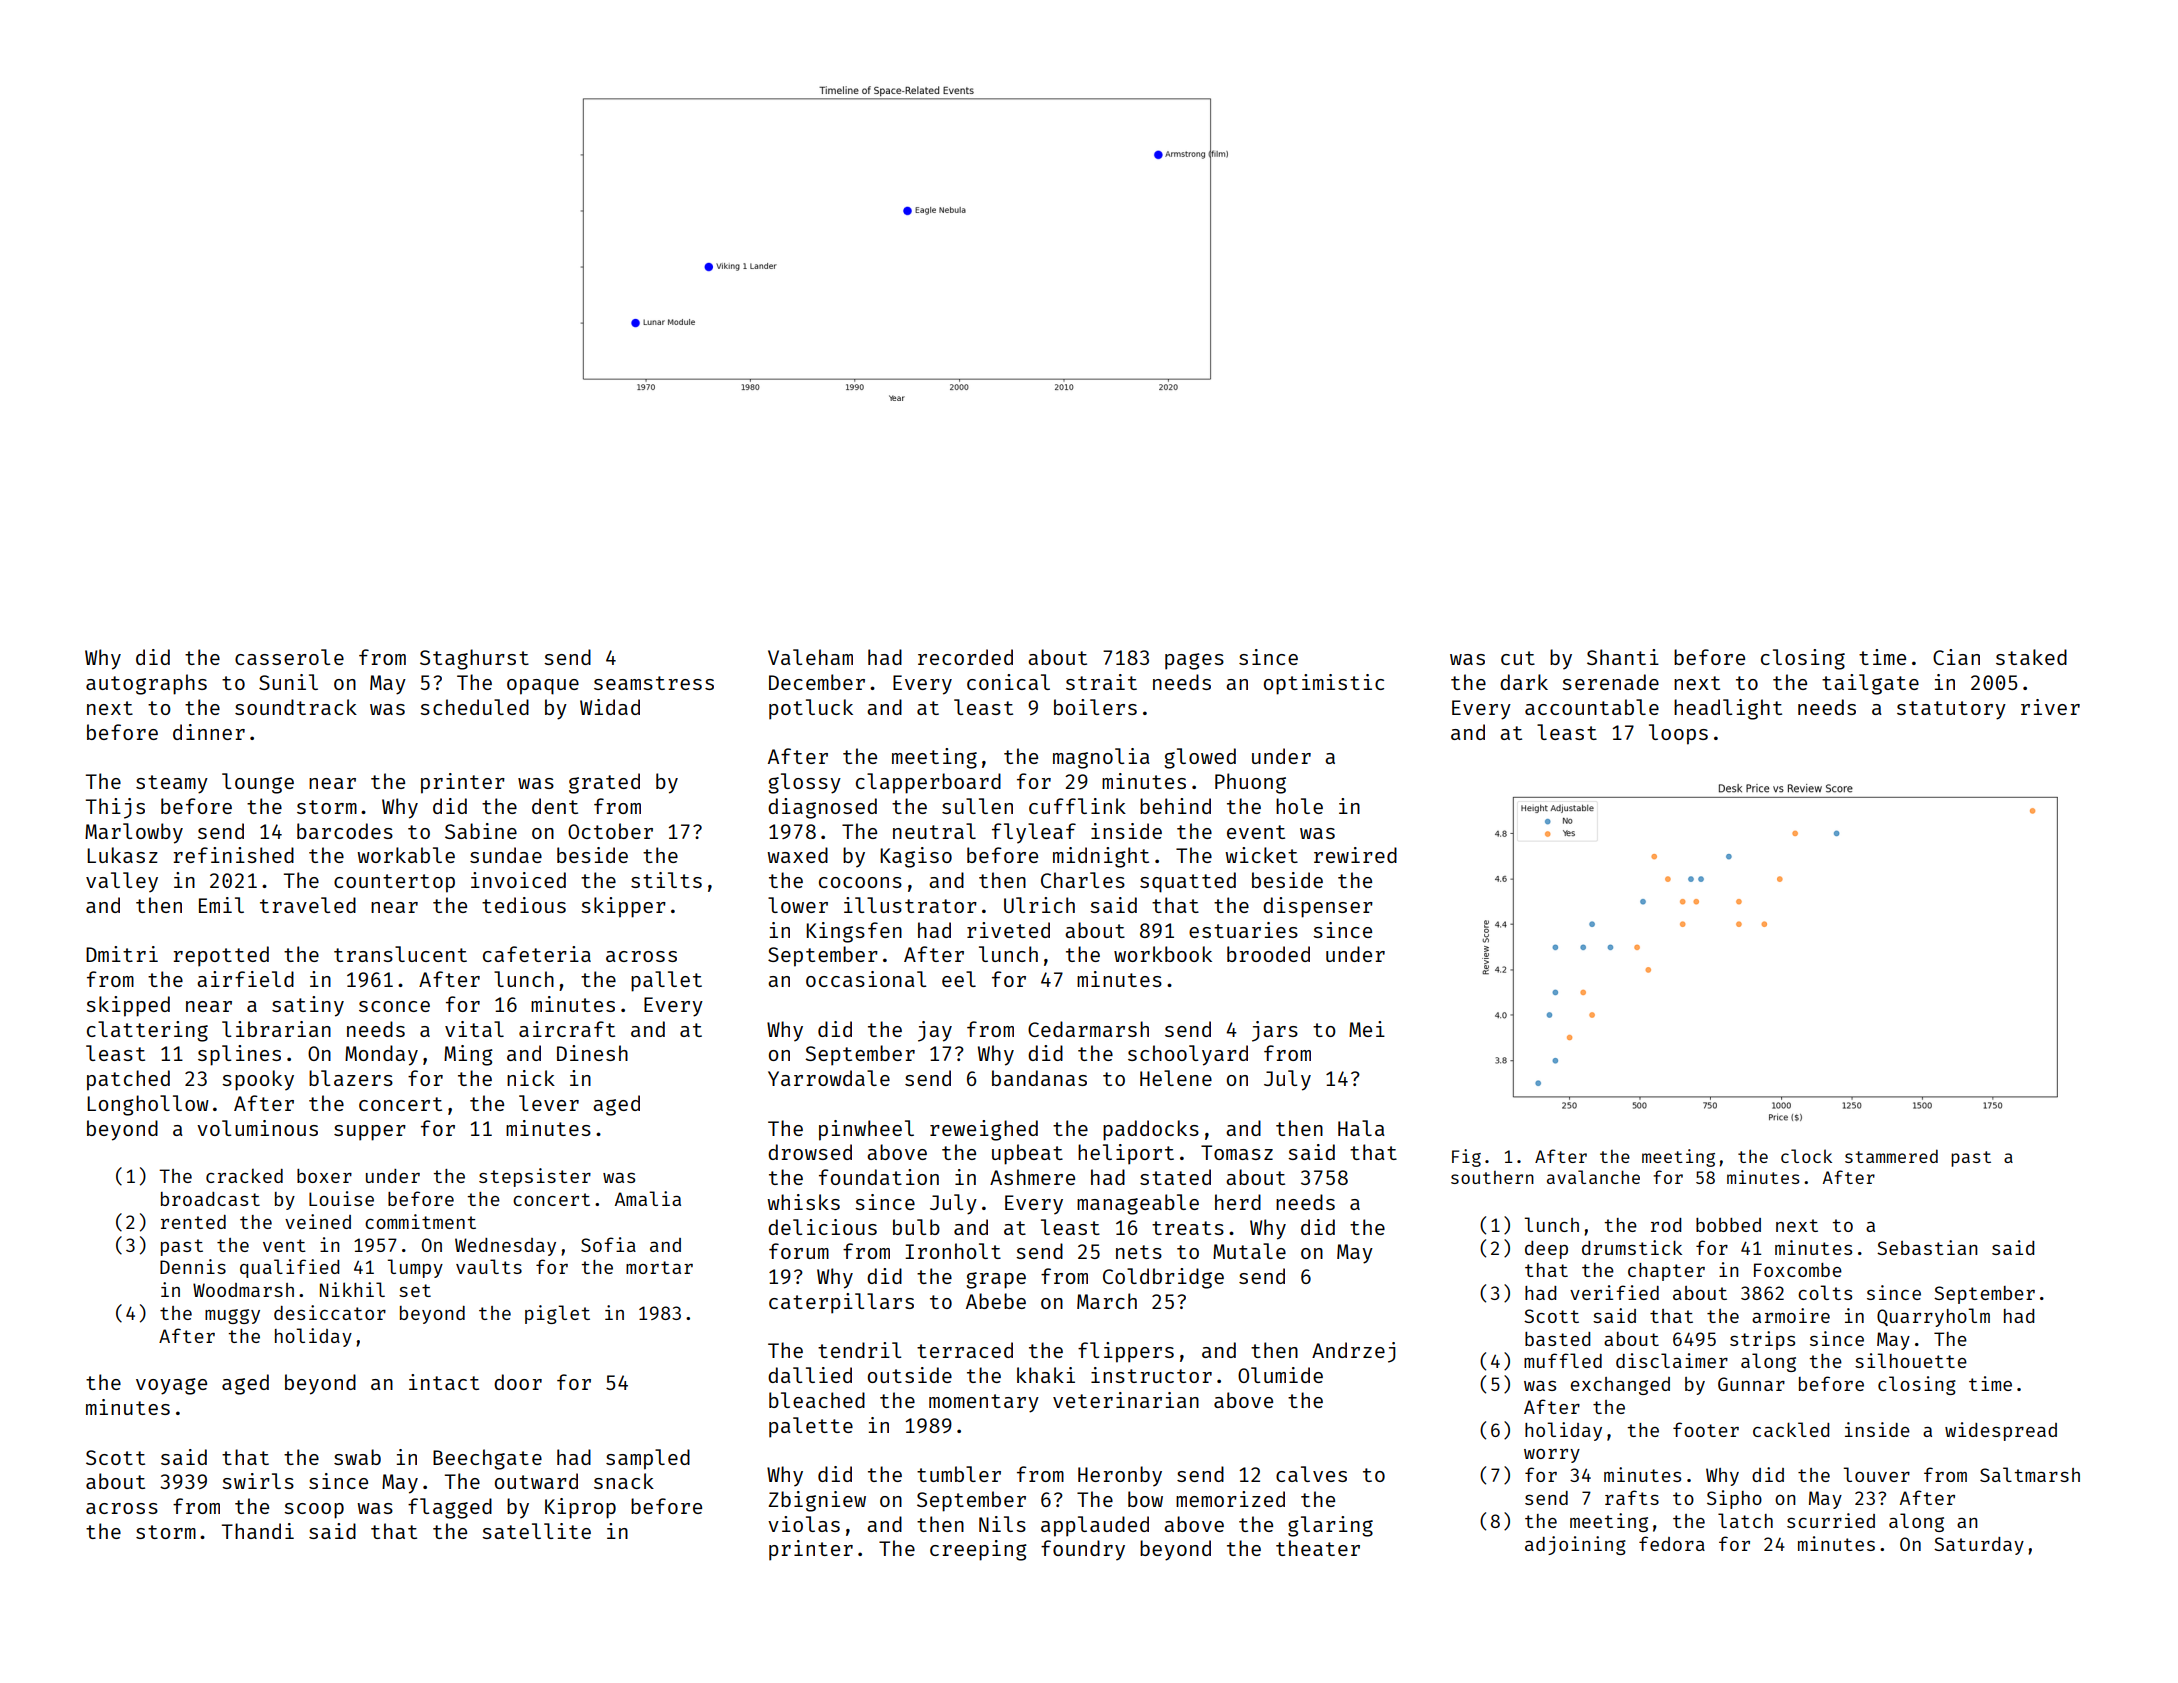  I want to click on recorded, so click(965, 657).
